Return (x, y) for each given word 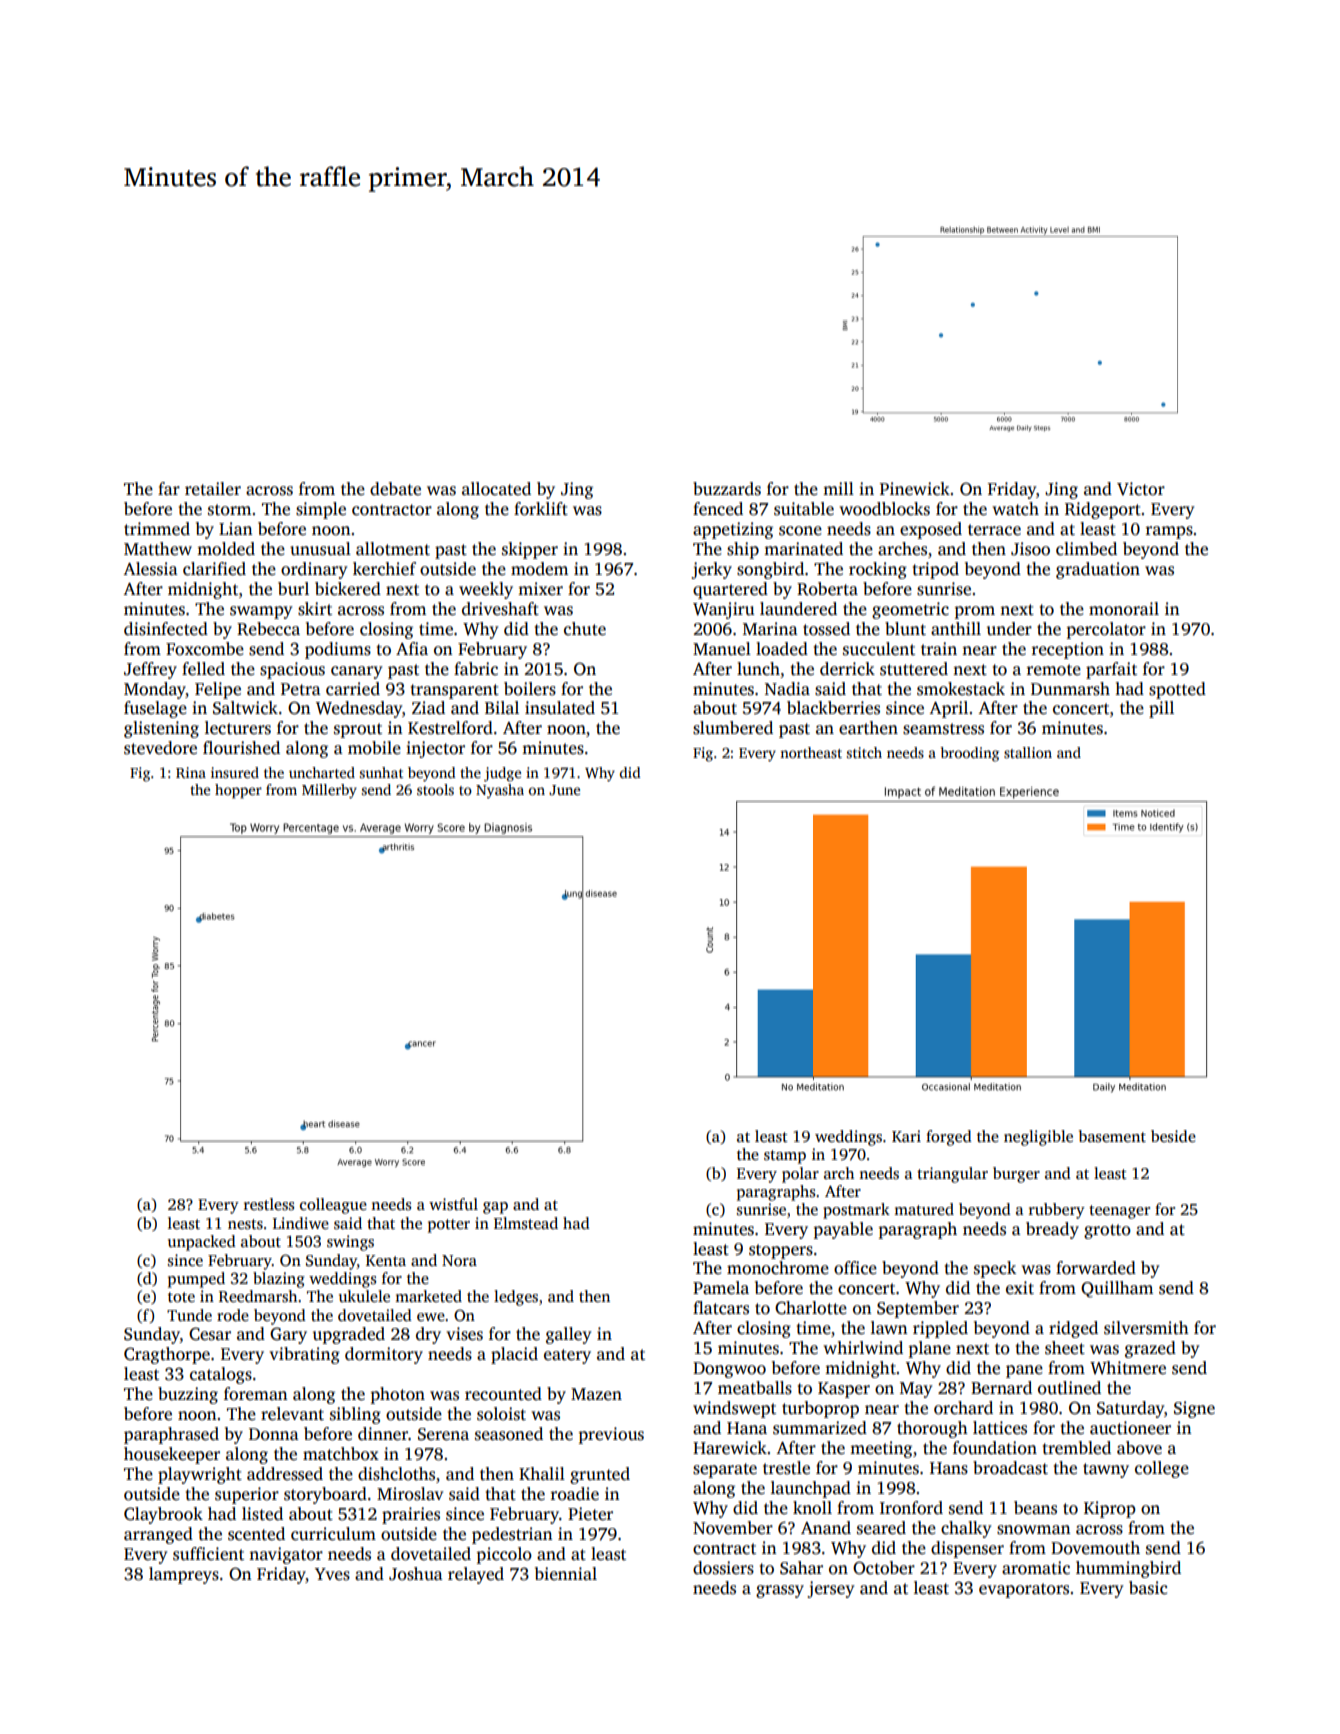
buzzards (727, 489)
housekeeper (172, 1455)
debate (395, 489)
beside (1173, 1136)
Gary (288, 1335)
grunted (600, 1475)
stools (435, 789)
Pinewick (915, 489)
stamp (785, 1157)
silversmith (1146, 1328)
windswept (734, 1409)
